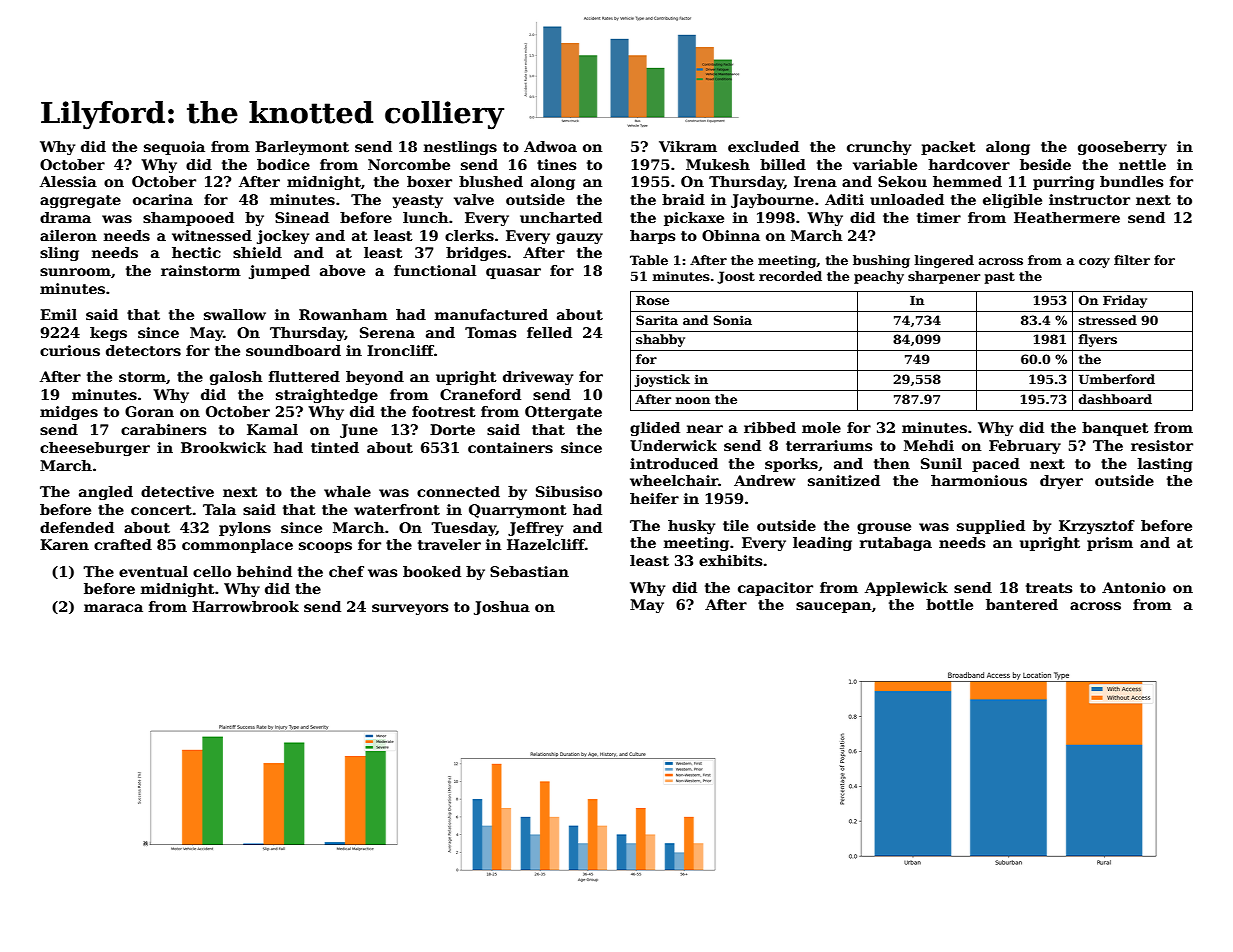 The height and width of the screenshot is (952, 1233). What do you see at coordinates (546, 544) in the screenshot?
I see `Hazelcliff` at bounding box center [546, 544].
